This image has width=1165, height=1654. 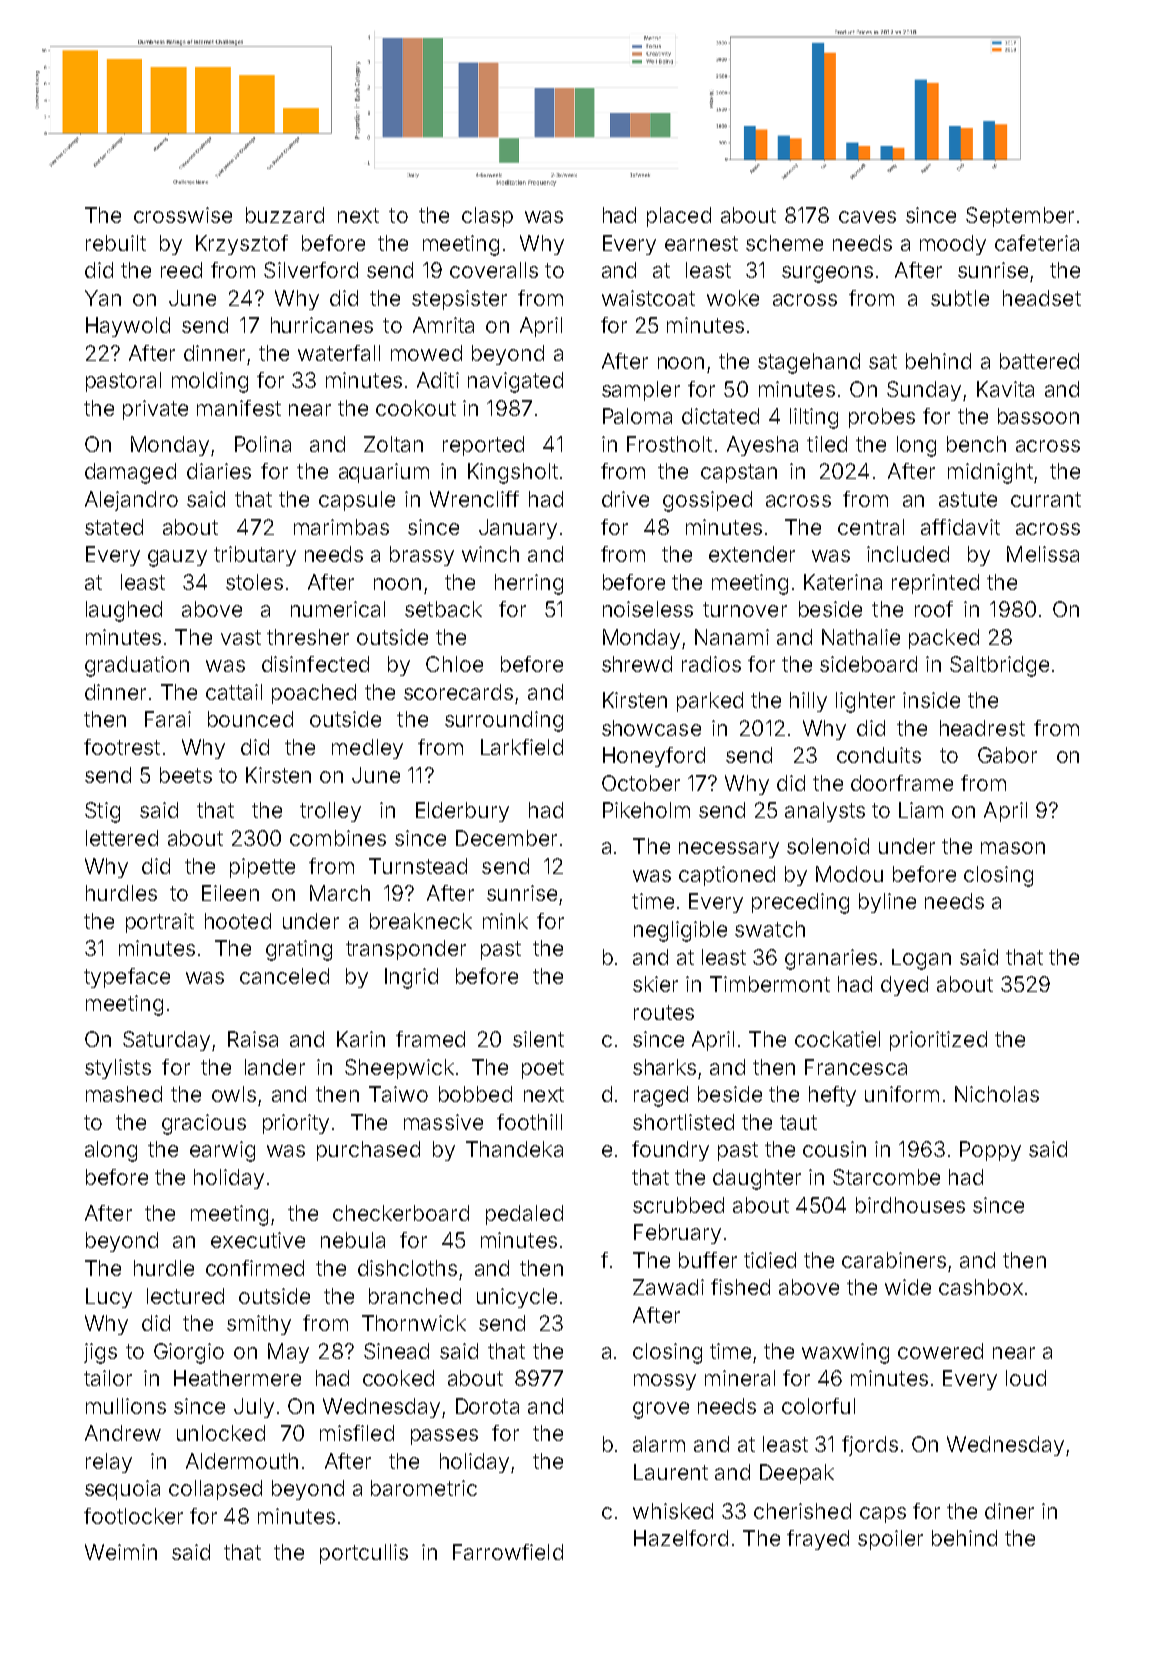 I want to click on buffer, so click(x=708, y=1260).
